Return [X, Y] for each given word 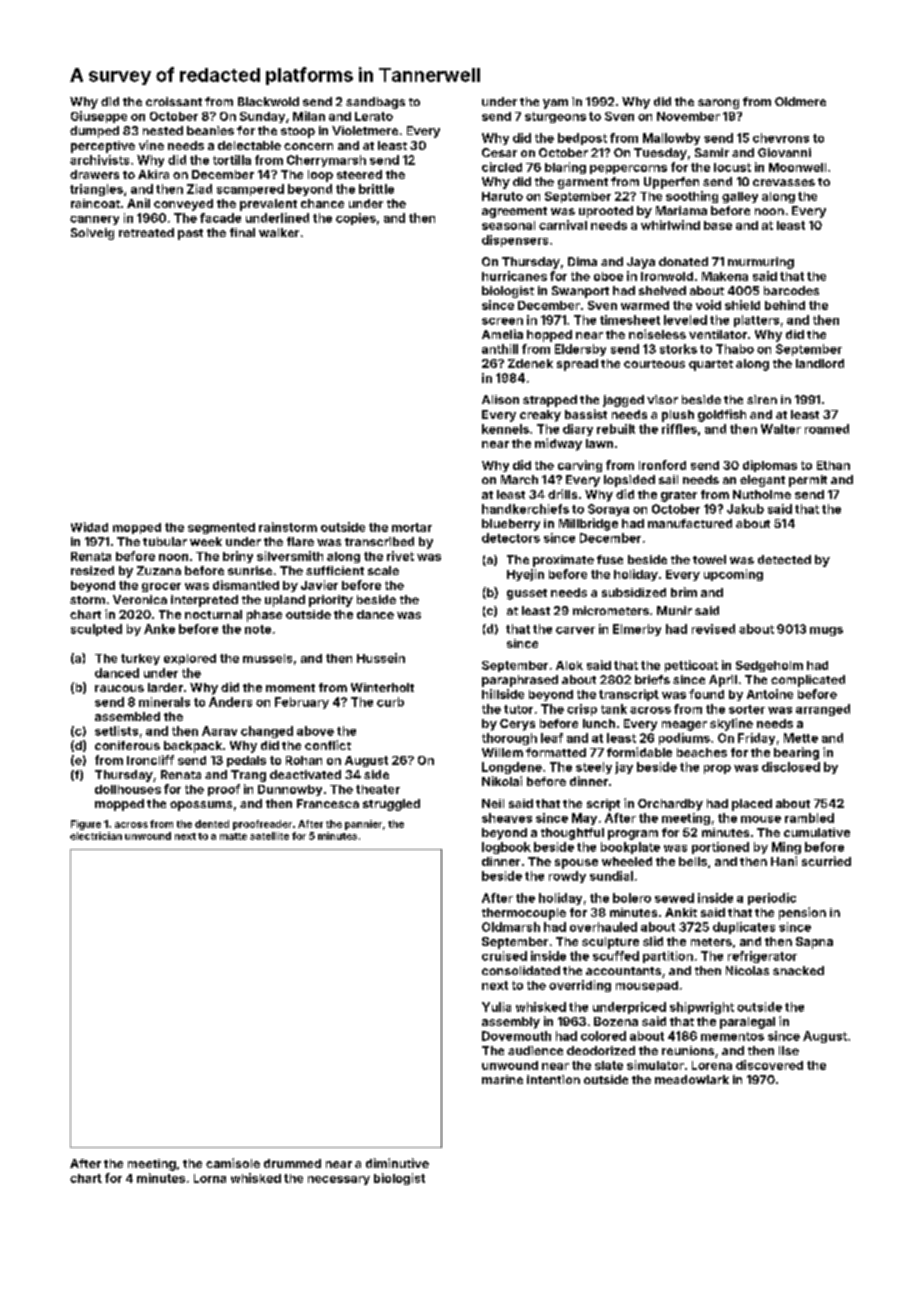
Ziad [199, 189]
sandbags [375, 103]
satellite [269, 836]
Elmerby [637, 630]
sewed [674, 898]
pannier [363, 825]
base [718, 225]
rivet [400, 556]
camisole [233, 1163]
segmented [221, 528]
